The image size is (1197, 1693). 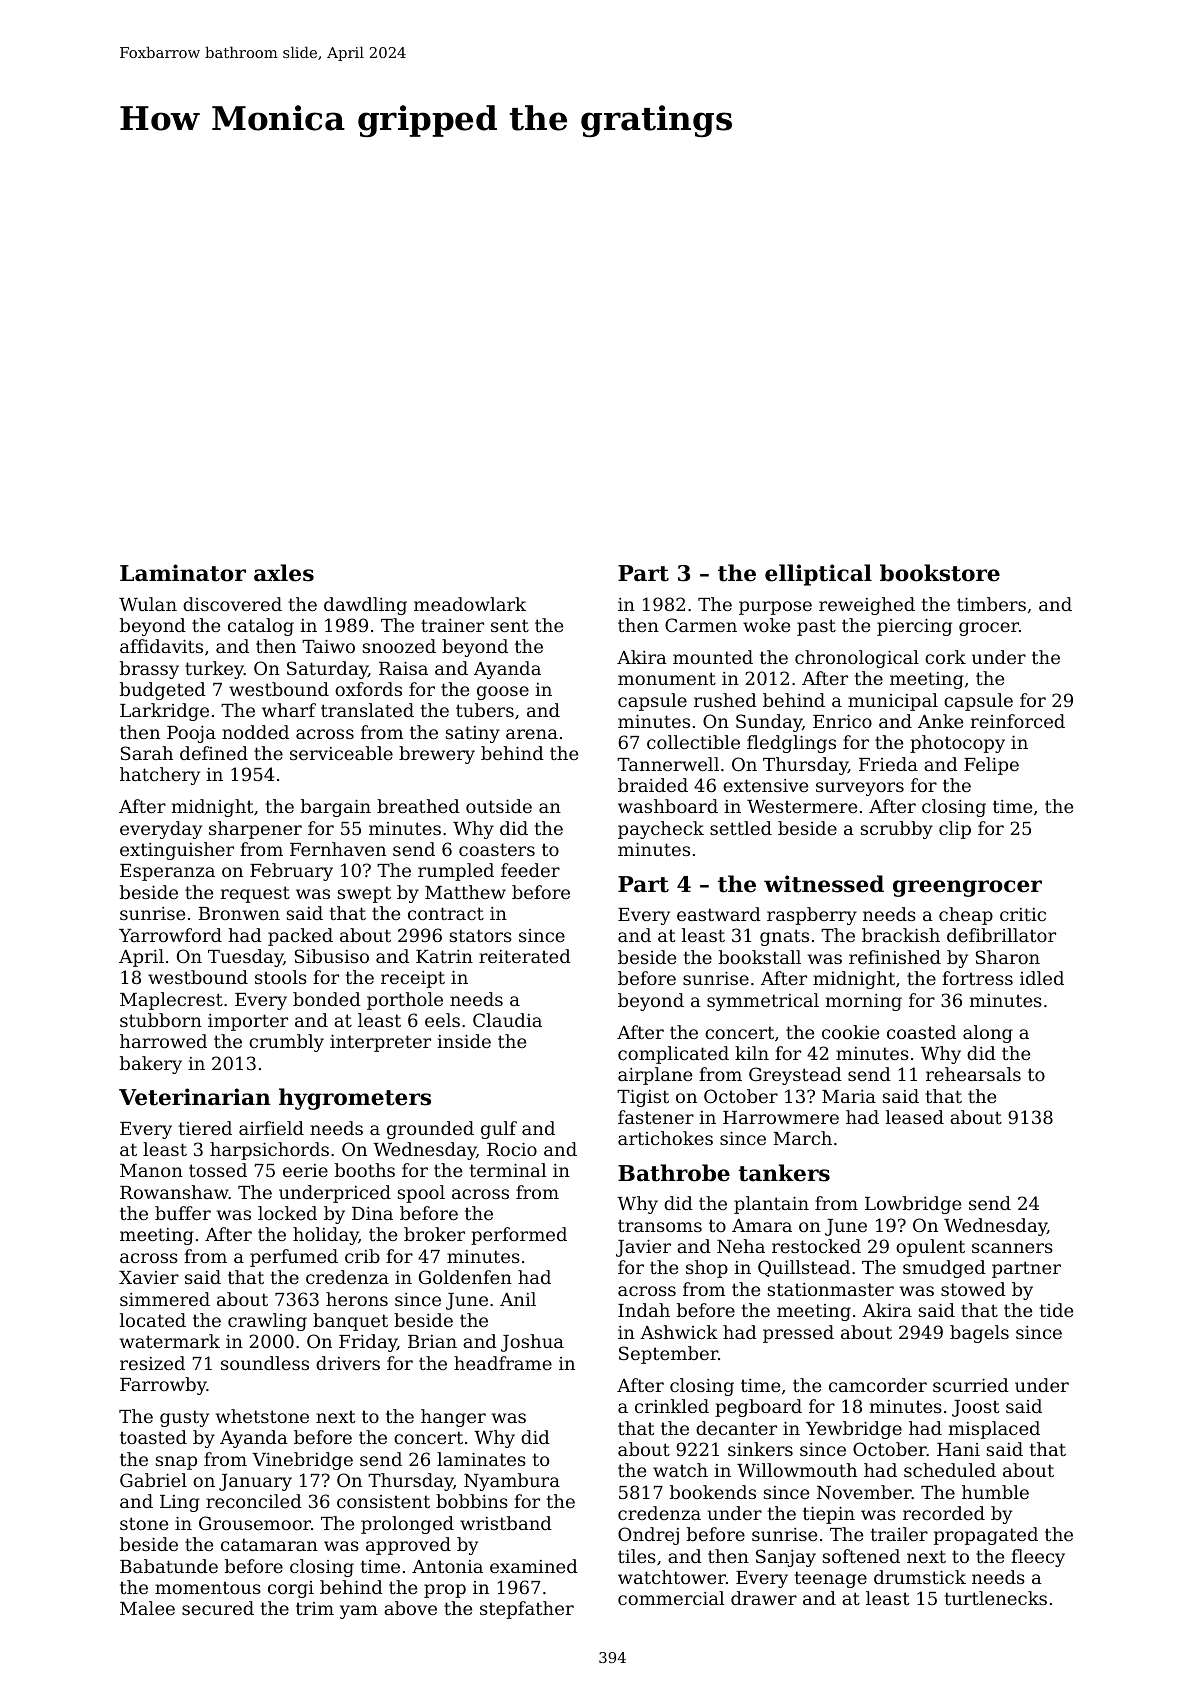 I want to click on Veterinarian, so click(x=195, y=1097).
